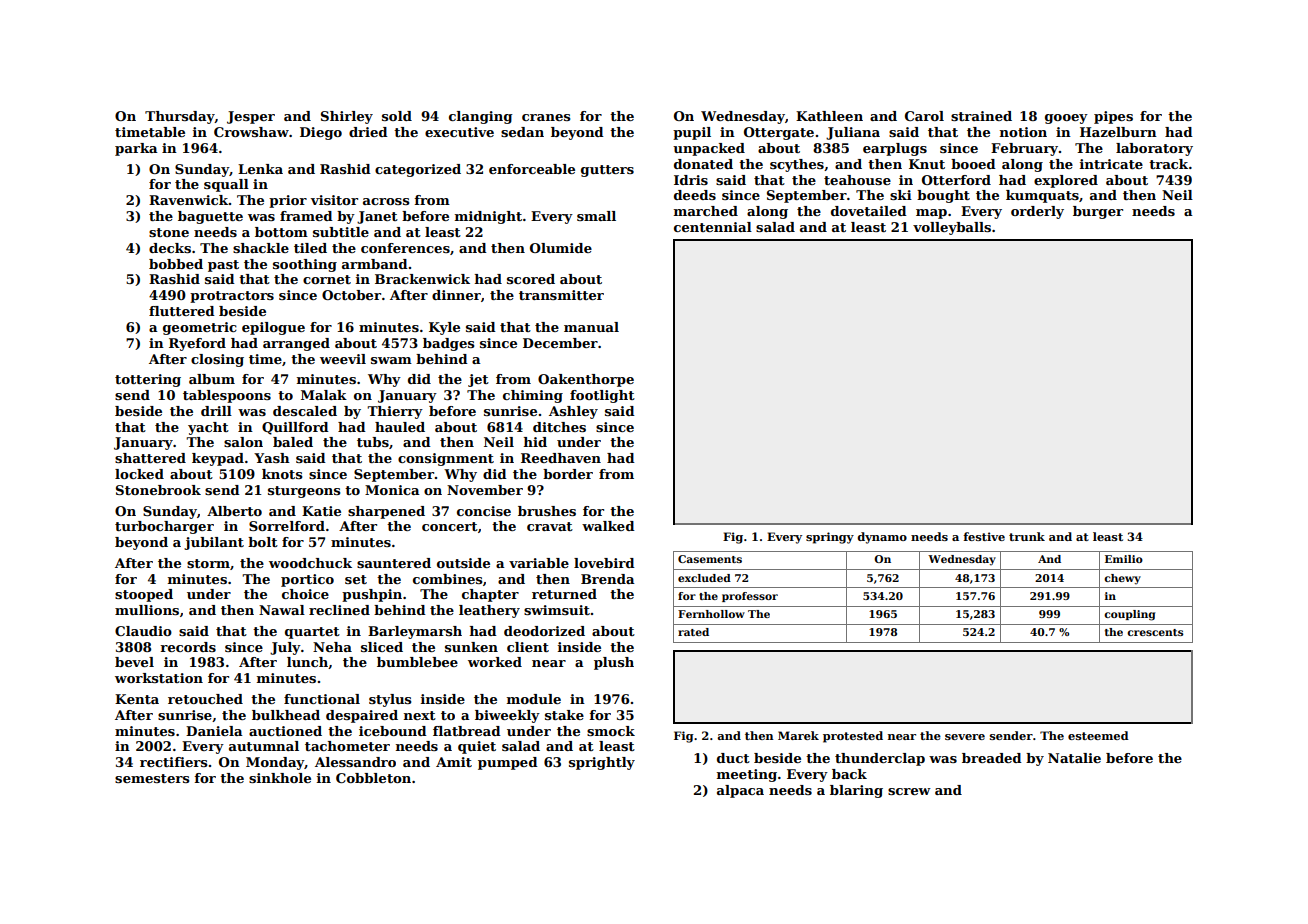 The image size is (1308, 924). I want to click on professor, so click(750, 597).
